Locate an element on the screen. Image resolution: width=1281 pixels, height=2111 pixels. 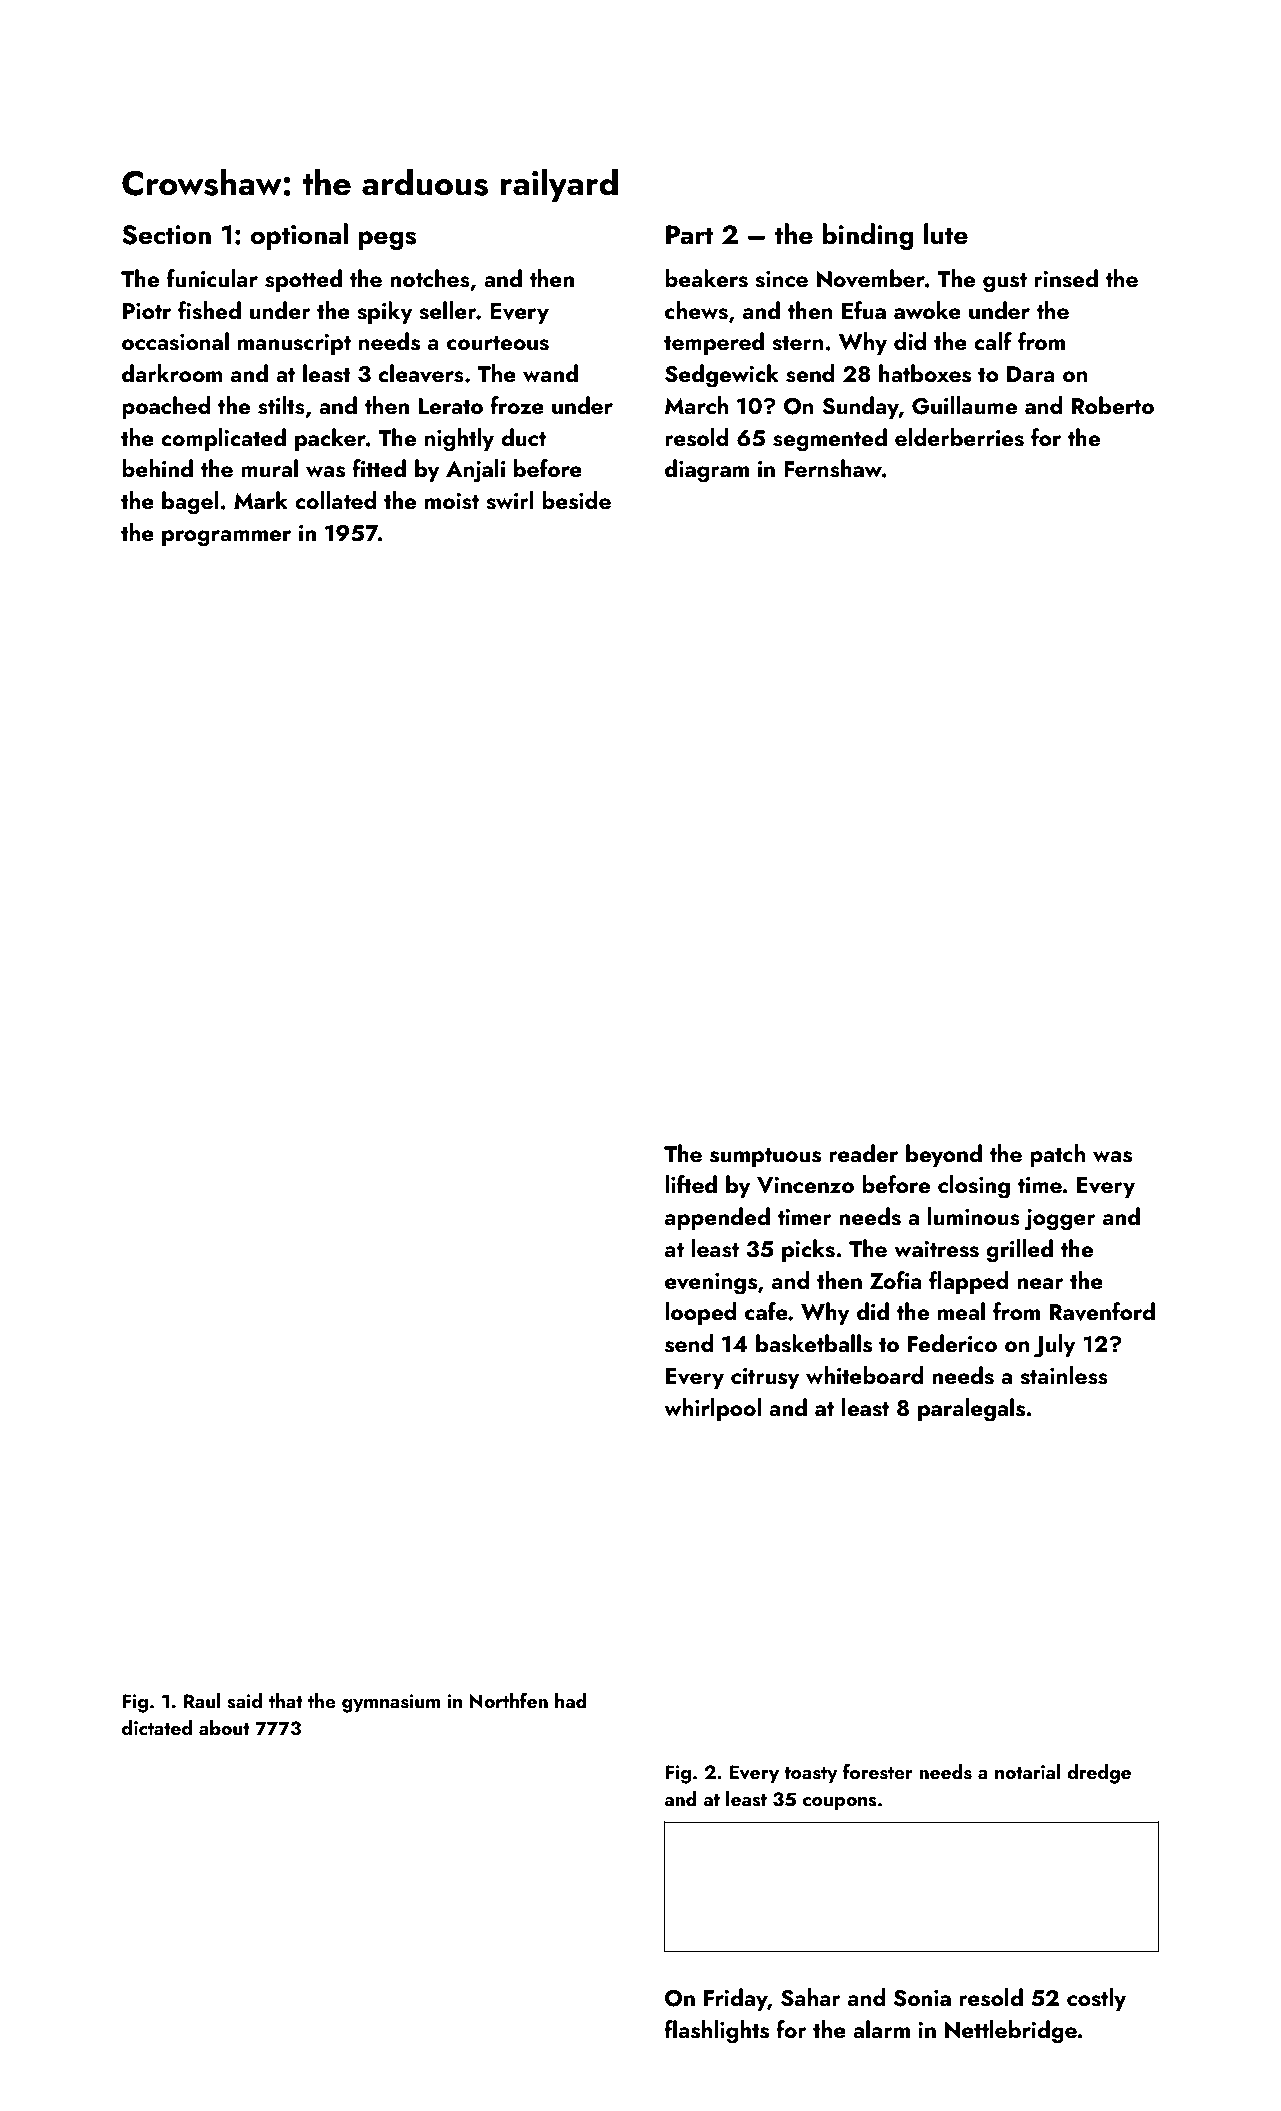
dictated is located at coordinates (157, 1727).
